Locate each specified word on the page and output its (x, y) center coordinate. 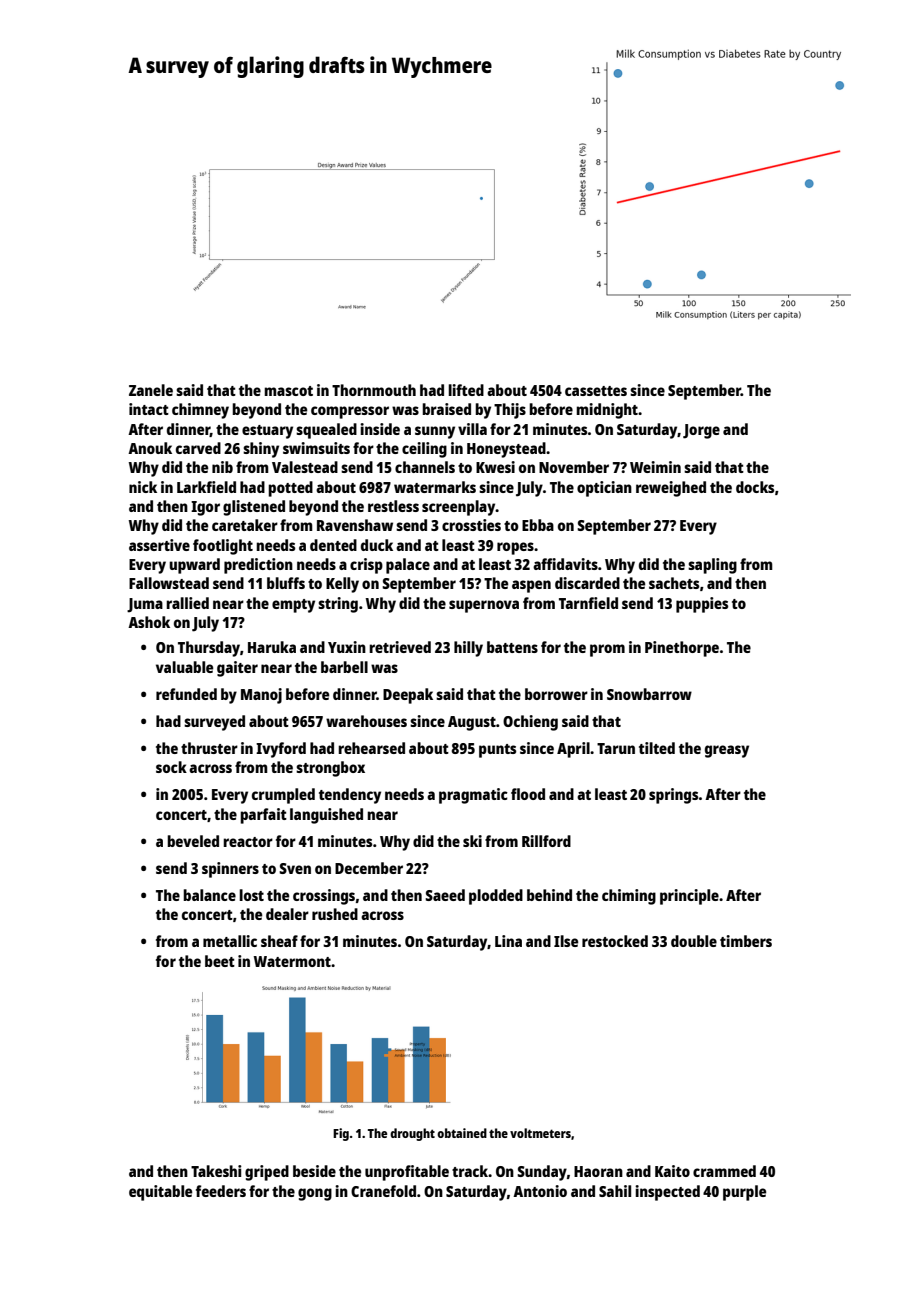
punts (497, 751)
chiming (629, 897)
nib (222, 467)
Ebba (538, 525)
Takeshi (216, 1171)
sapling (712, 566)
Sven (295, 868)
